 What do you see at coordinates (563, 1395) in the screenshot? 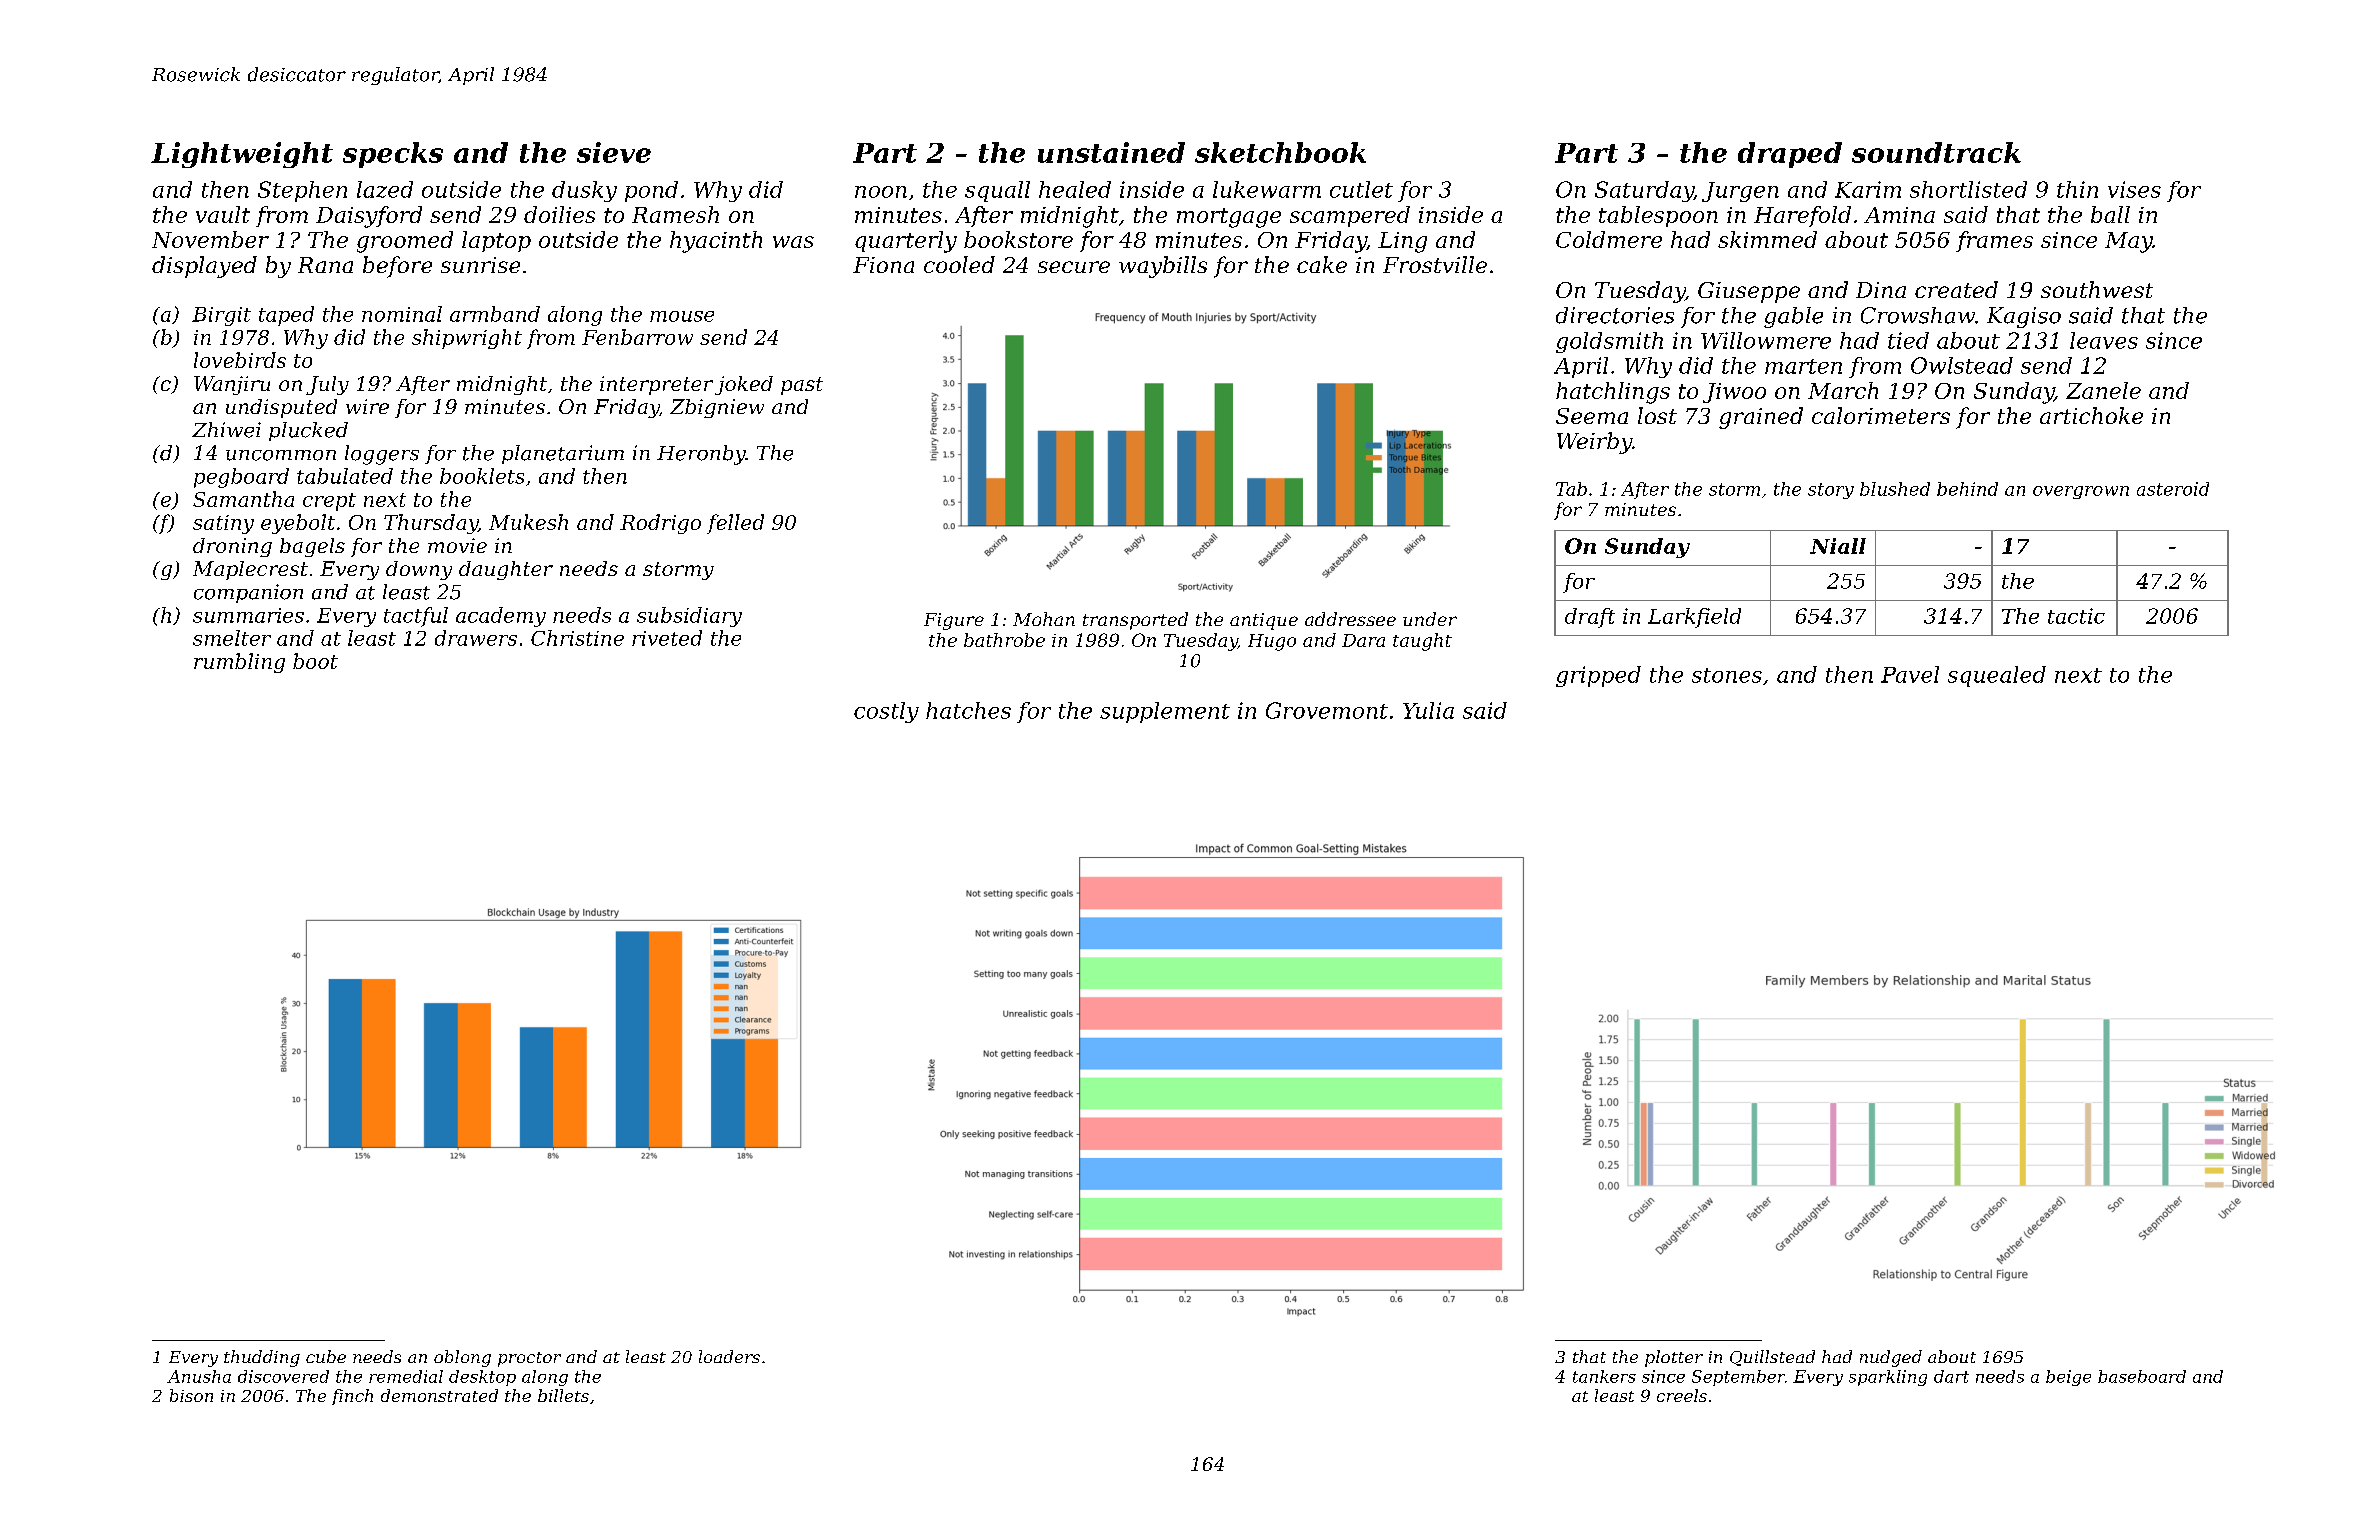
I see `billets` at bounding box center [563, 1395].
